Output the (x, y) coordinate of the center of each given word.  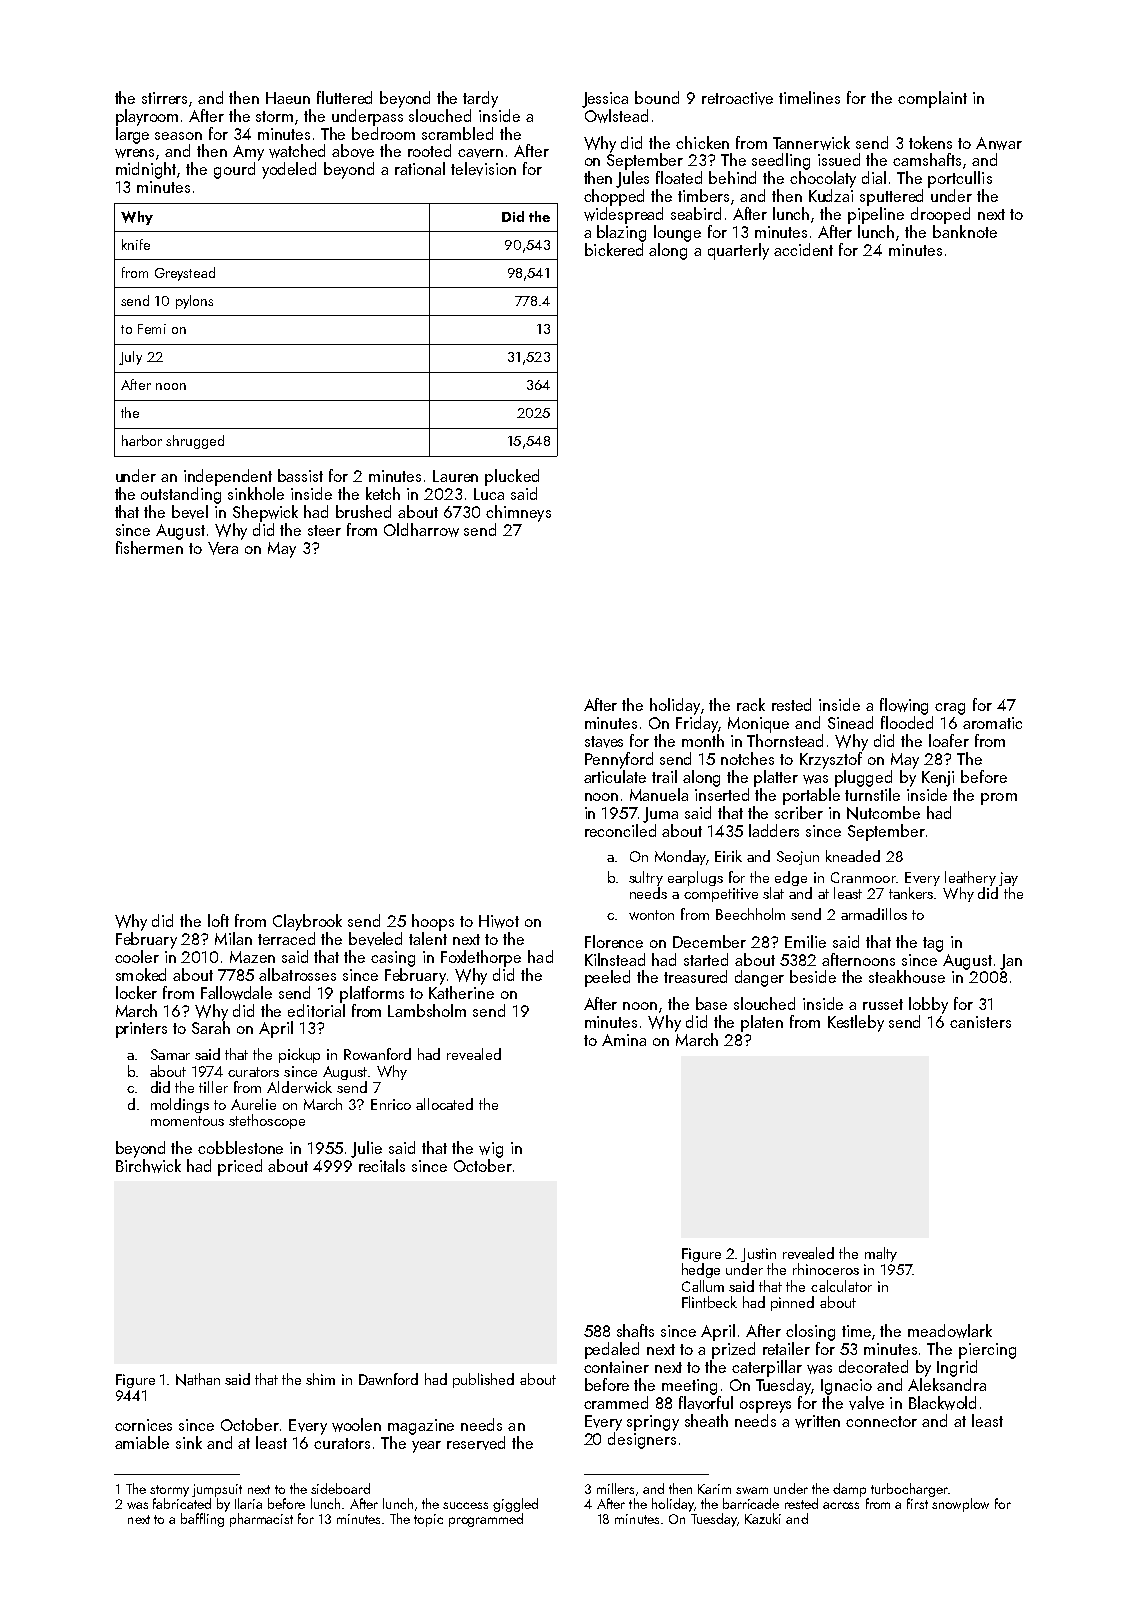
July (130, 358)
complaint (932, 99)
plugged (863, 778)
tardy (480, 99)
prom (999, 799)
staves (604, 742)
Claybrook (307, 922)
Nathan (198, 1379)
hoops (433, 922)
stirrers (164, 98)
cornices (143, 1425)
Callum (703, 1286)
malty (881, 1254)
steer (324, 530)
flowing (904, 706)
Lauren (455, 476)
